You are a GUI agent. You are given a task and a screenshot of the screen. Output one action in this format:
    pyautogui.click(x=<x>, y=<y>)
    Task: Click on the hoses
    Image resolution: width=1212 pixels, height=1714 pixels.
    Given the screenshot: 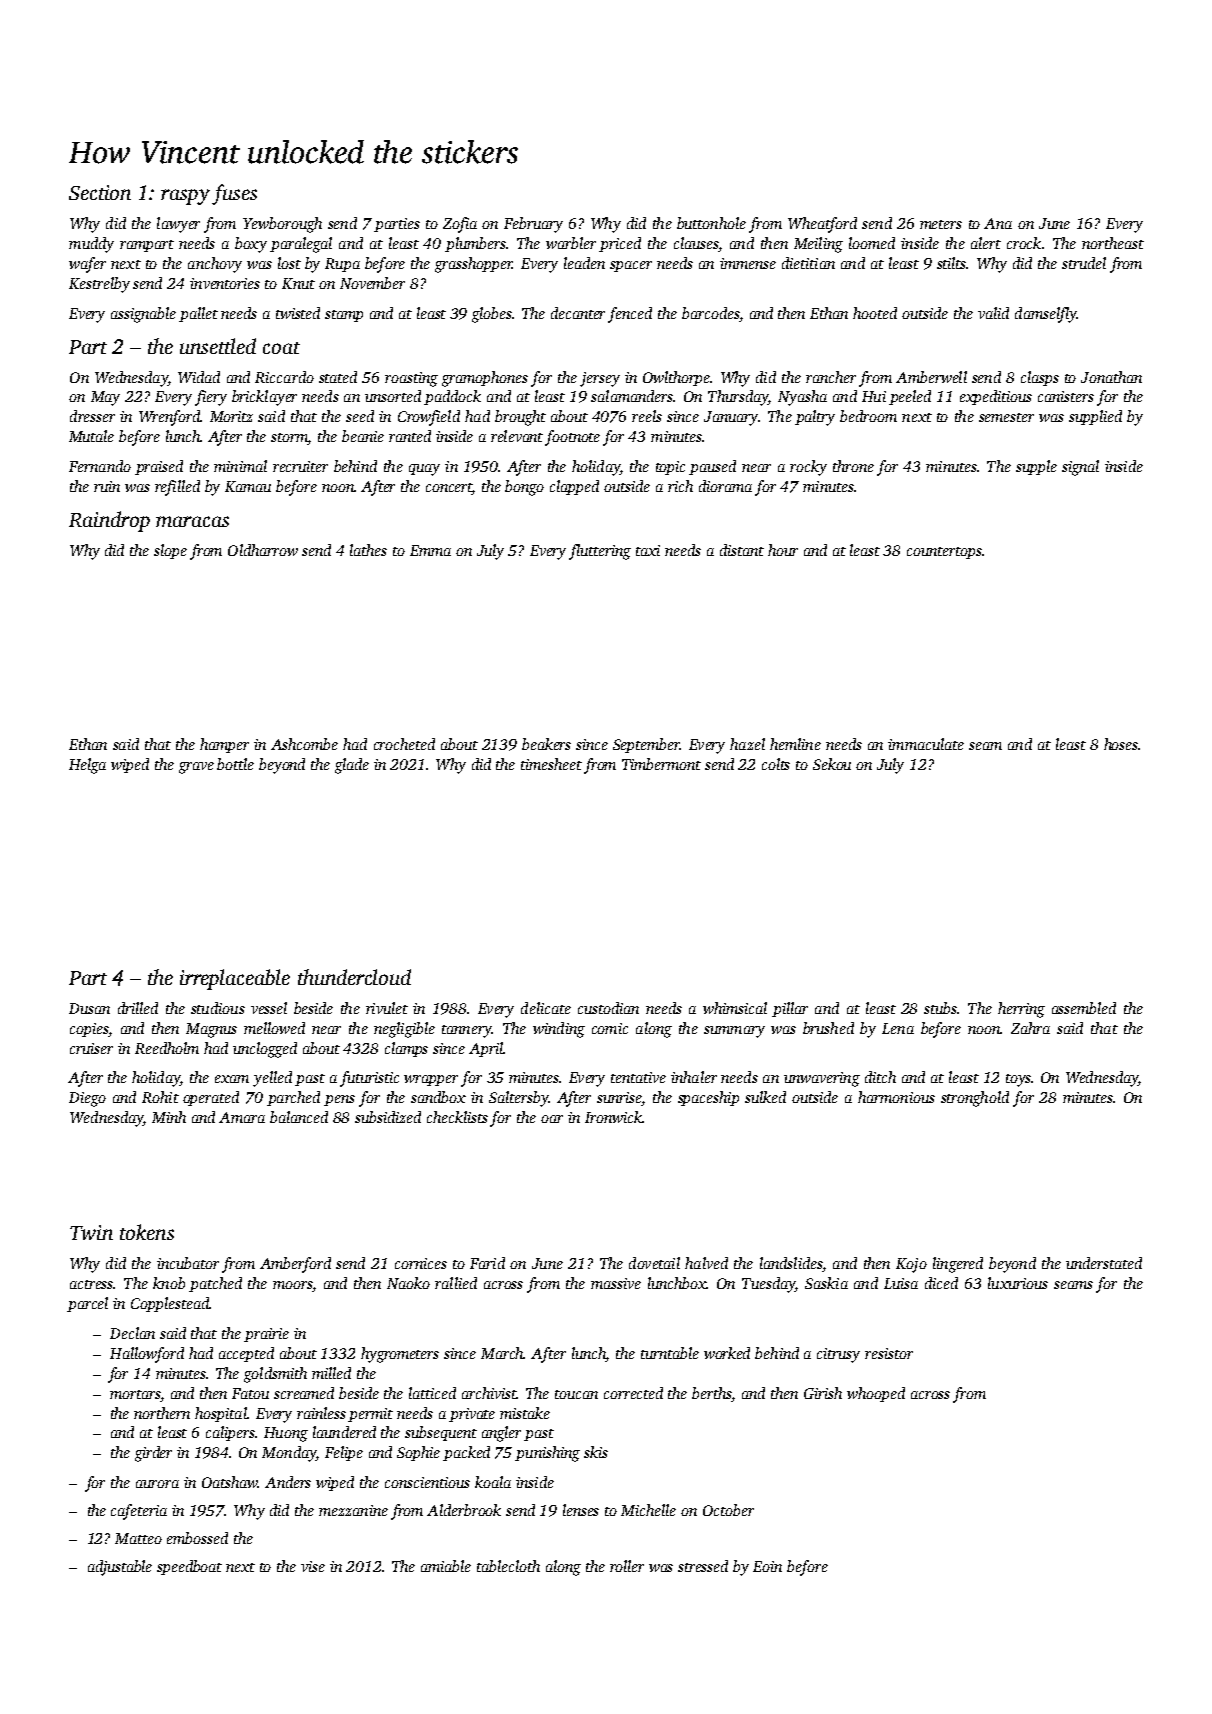 What is the action you would take?
    pyautogui.click(x=1121, y=744)
